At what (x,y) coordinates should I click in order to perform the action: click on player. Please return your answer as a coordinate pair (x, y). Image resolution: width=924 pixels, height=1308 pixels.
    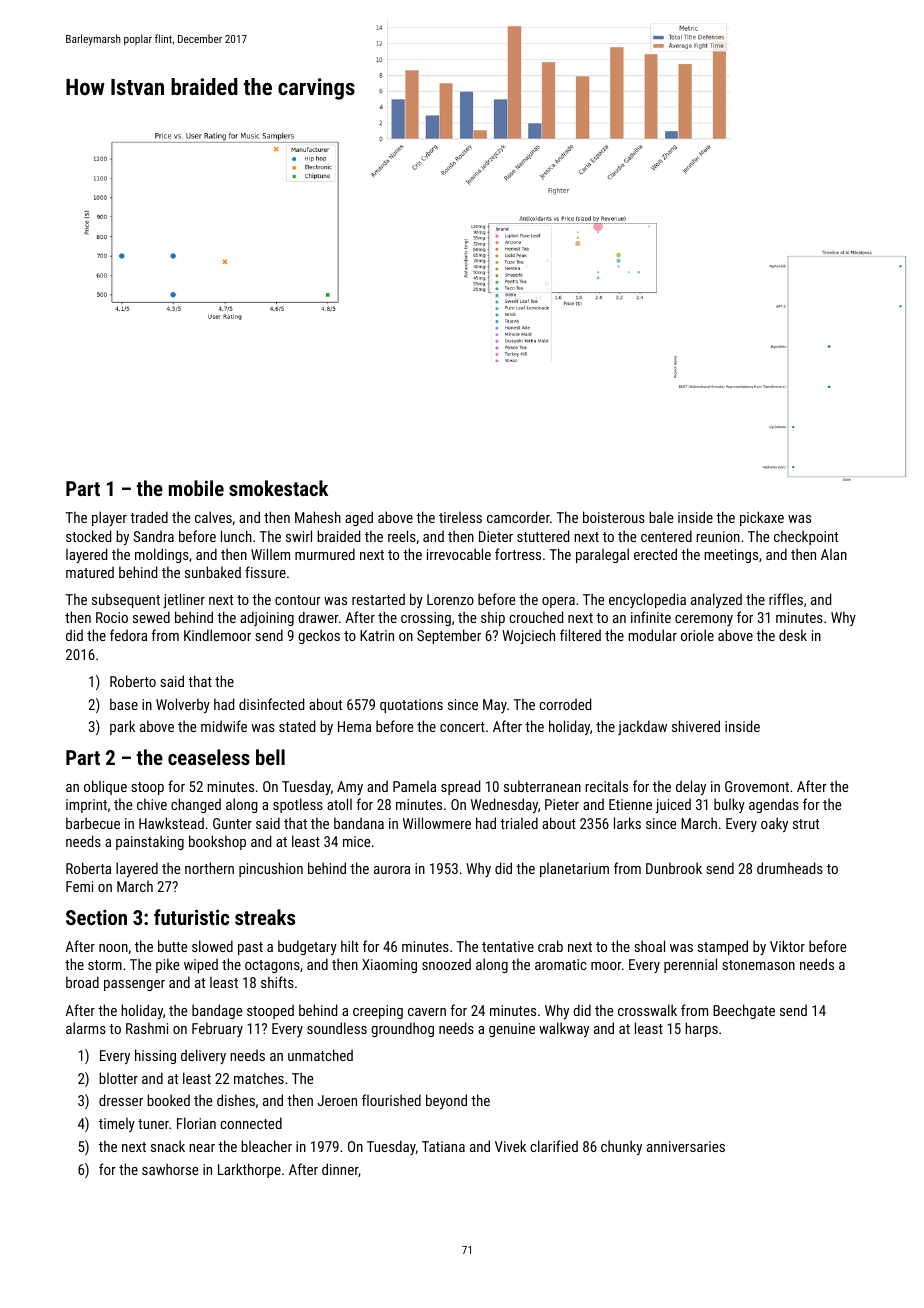
    Looking at the image, I should click on (109, 518).
